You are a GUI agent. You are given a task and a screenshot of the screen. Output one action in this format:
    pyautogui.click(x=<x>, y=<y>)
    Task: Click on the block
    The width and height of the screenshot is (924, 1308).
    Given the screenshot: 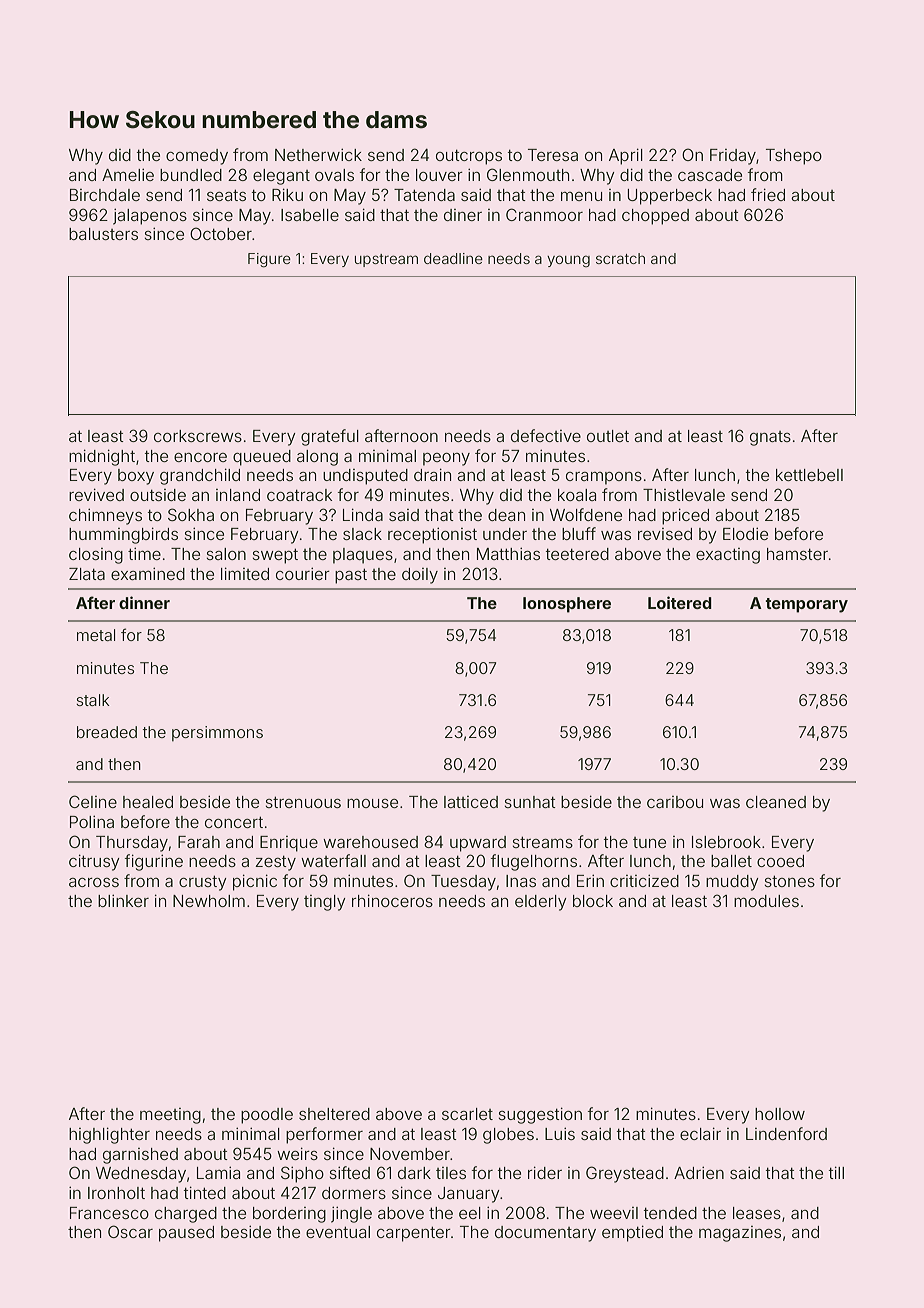 What is the action you would take?
    pyautogui.click(x=593, y=901)
